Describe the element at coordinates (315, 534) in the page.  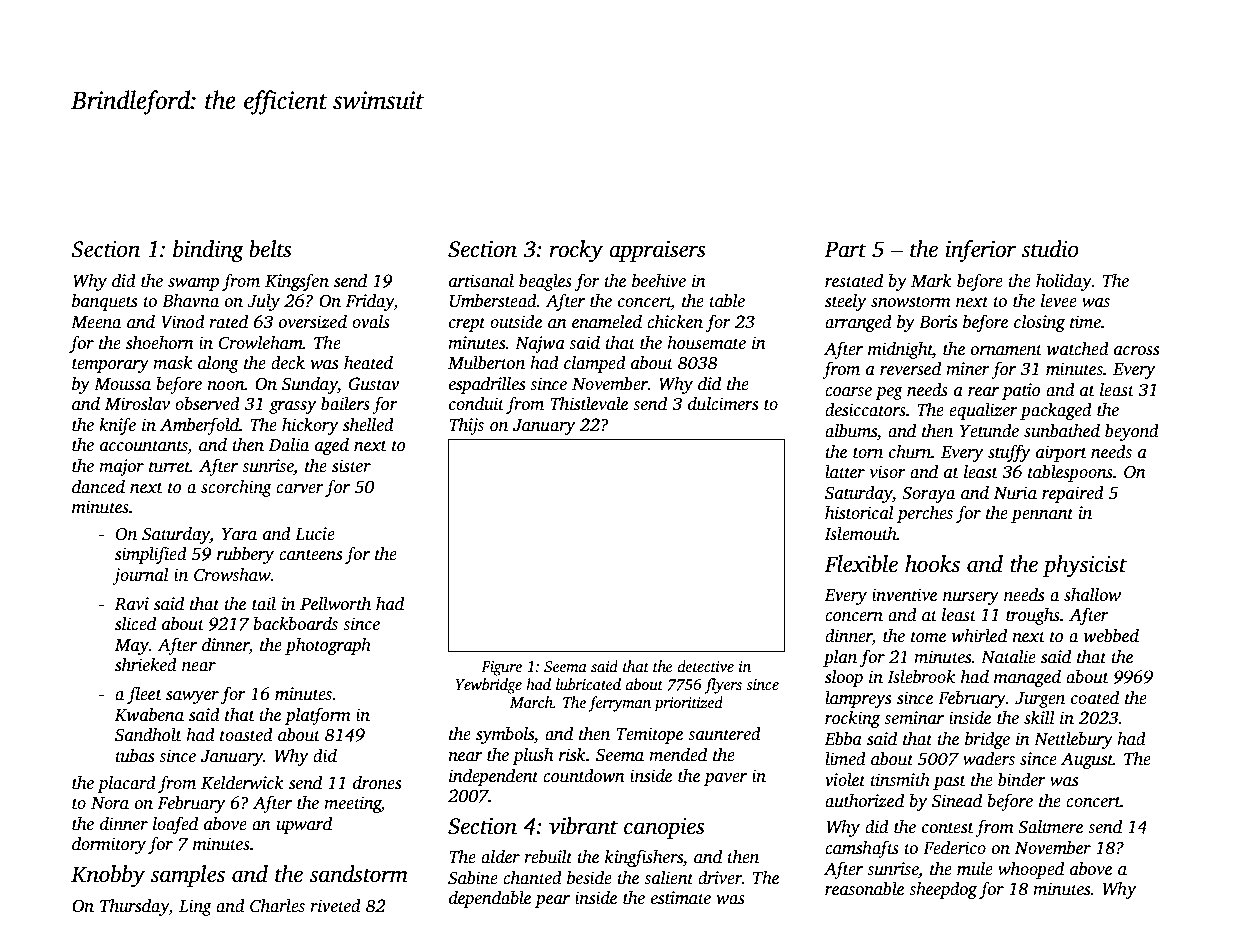
I see `Lucie` at that location.
